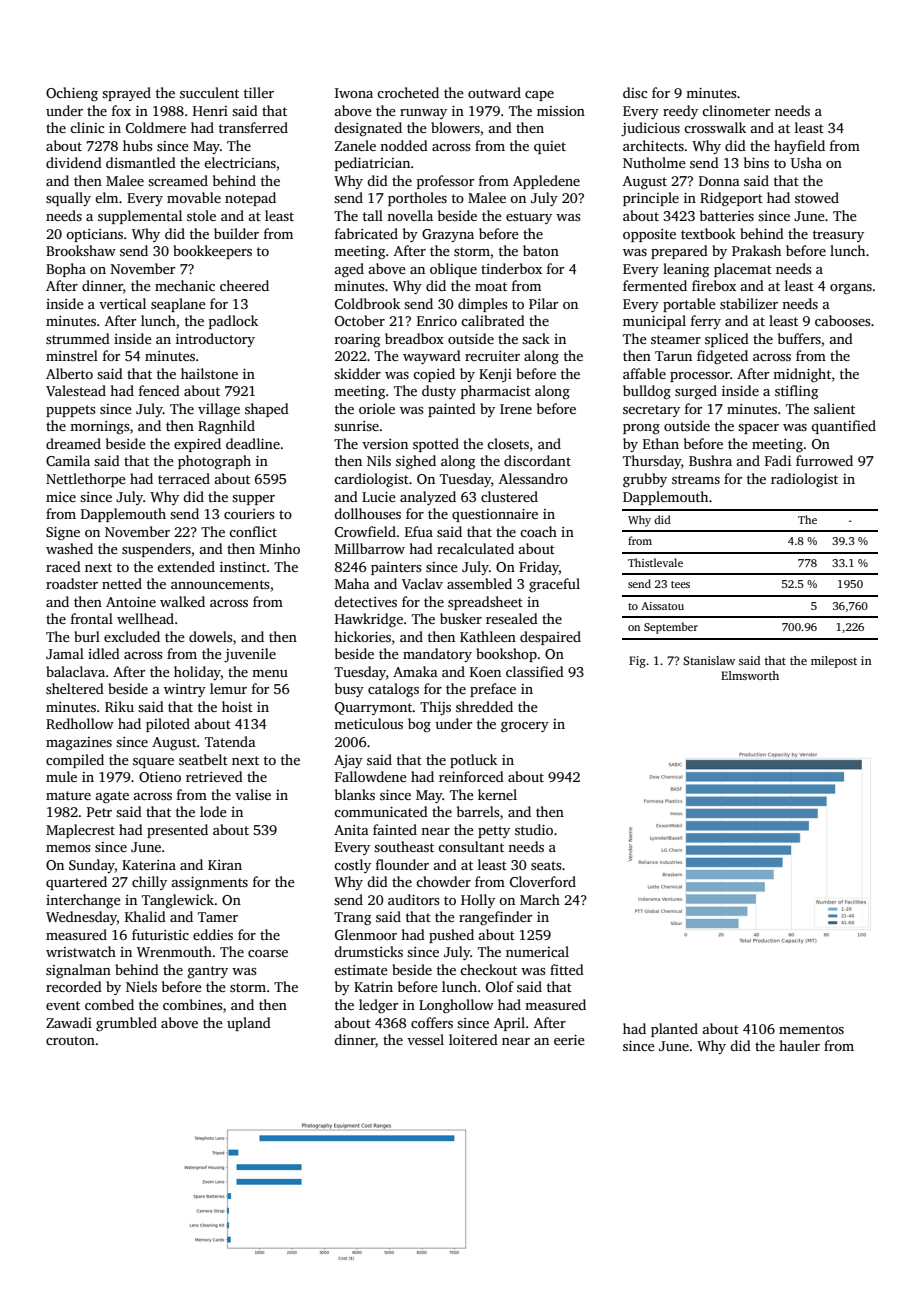  What do you see at coordinates (811, 1029) in the page?
I see `mementos` at bounding box center [811, 1029].
